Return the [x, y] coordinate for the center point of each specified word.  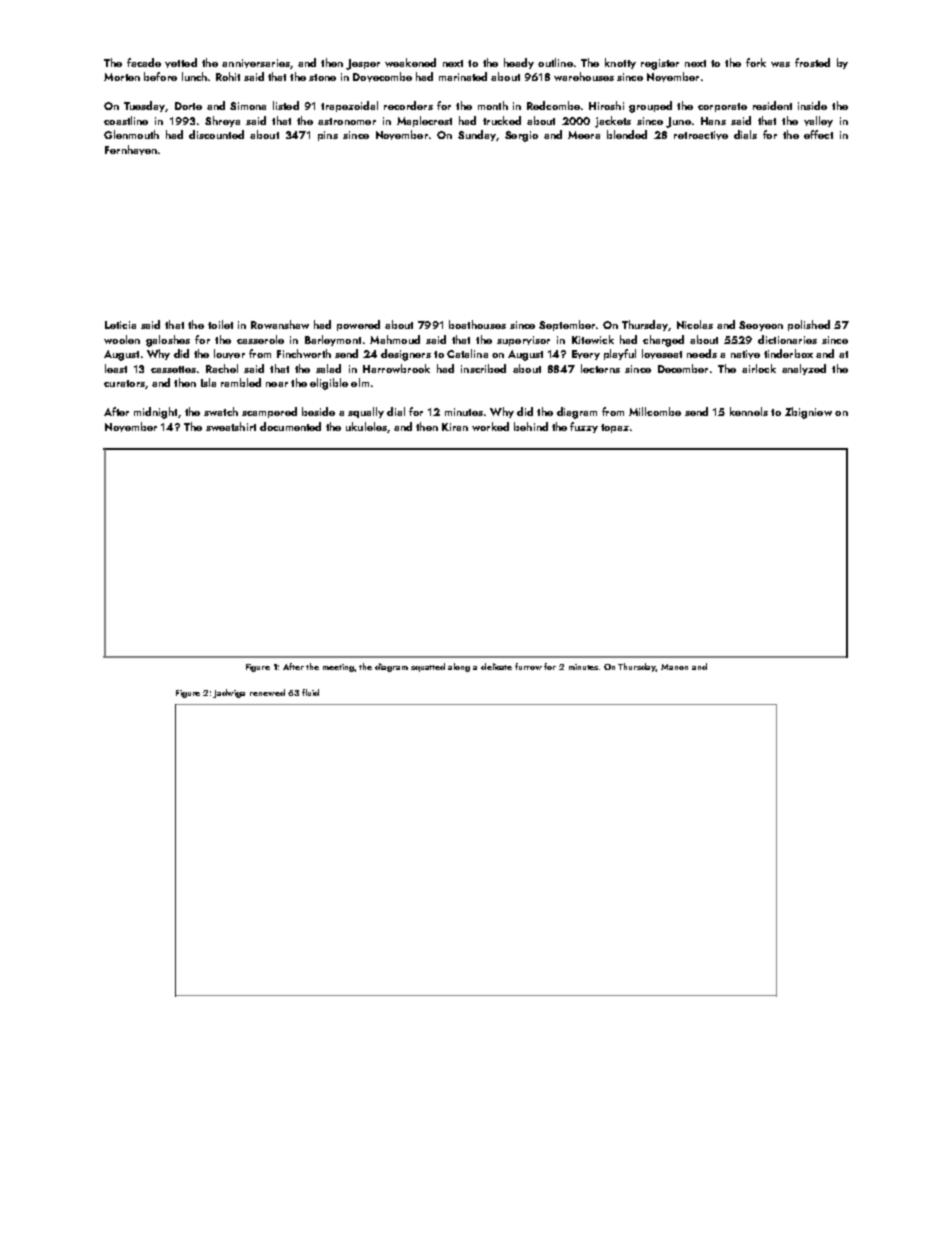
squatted [428, 667]
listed [286, 105]
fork [756, 62]
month [493, 105]
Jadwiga [229, 693]
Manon [674, 667]
